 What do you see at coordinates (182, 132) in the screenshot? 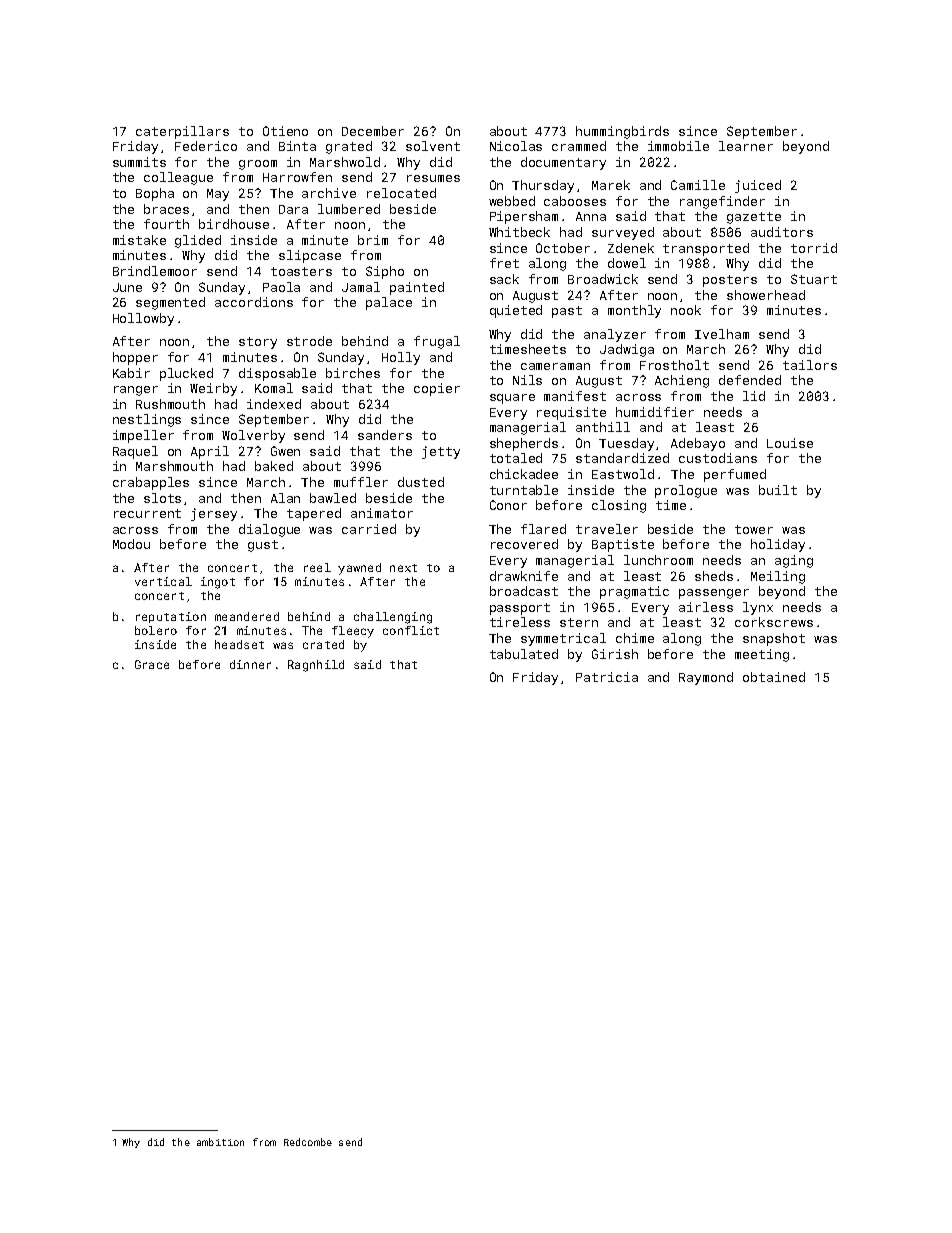
I see `caterpillars` at bounding box center [182, 132].
